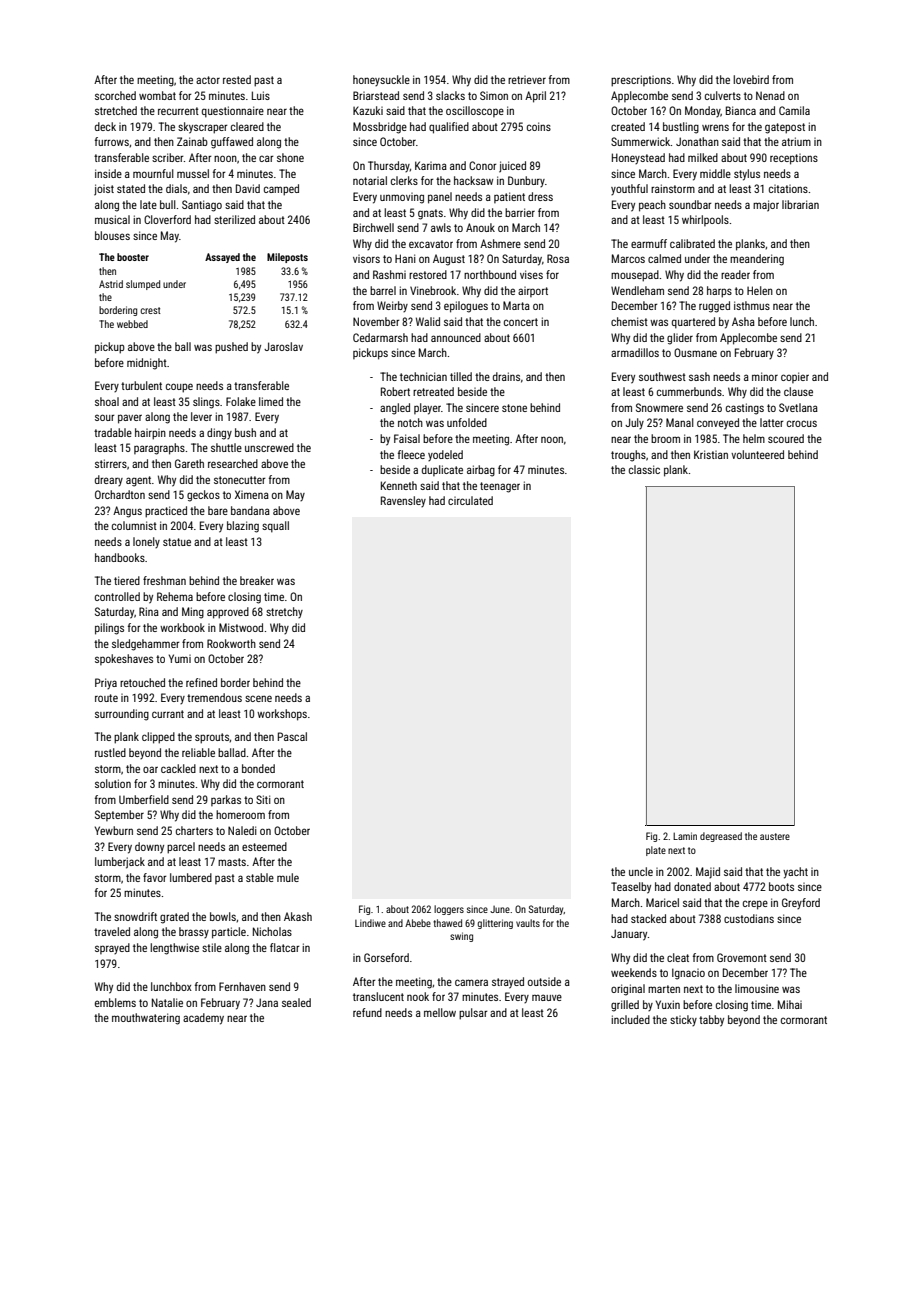  Describe the element at coordinates (500, 243) in the screenshot. I see `Ashmere` at that location.
